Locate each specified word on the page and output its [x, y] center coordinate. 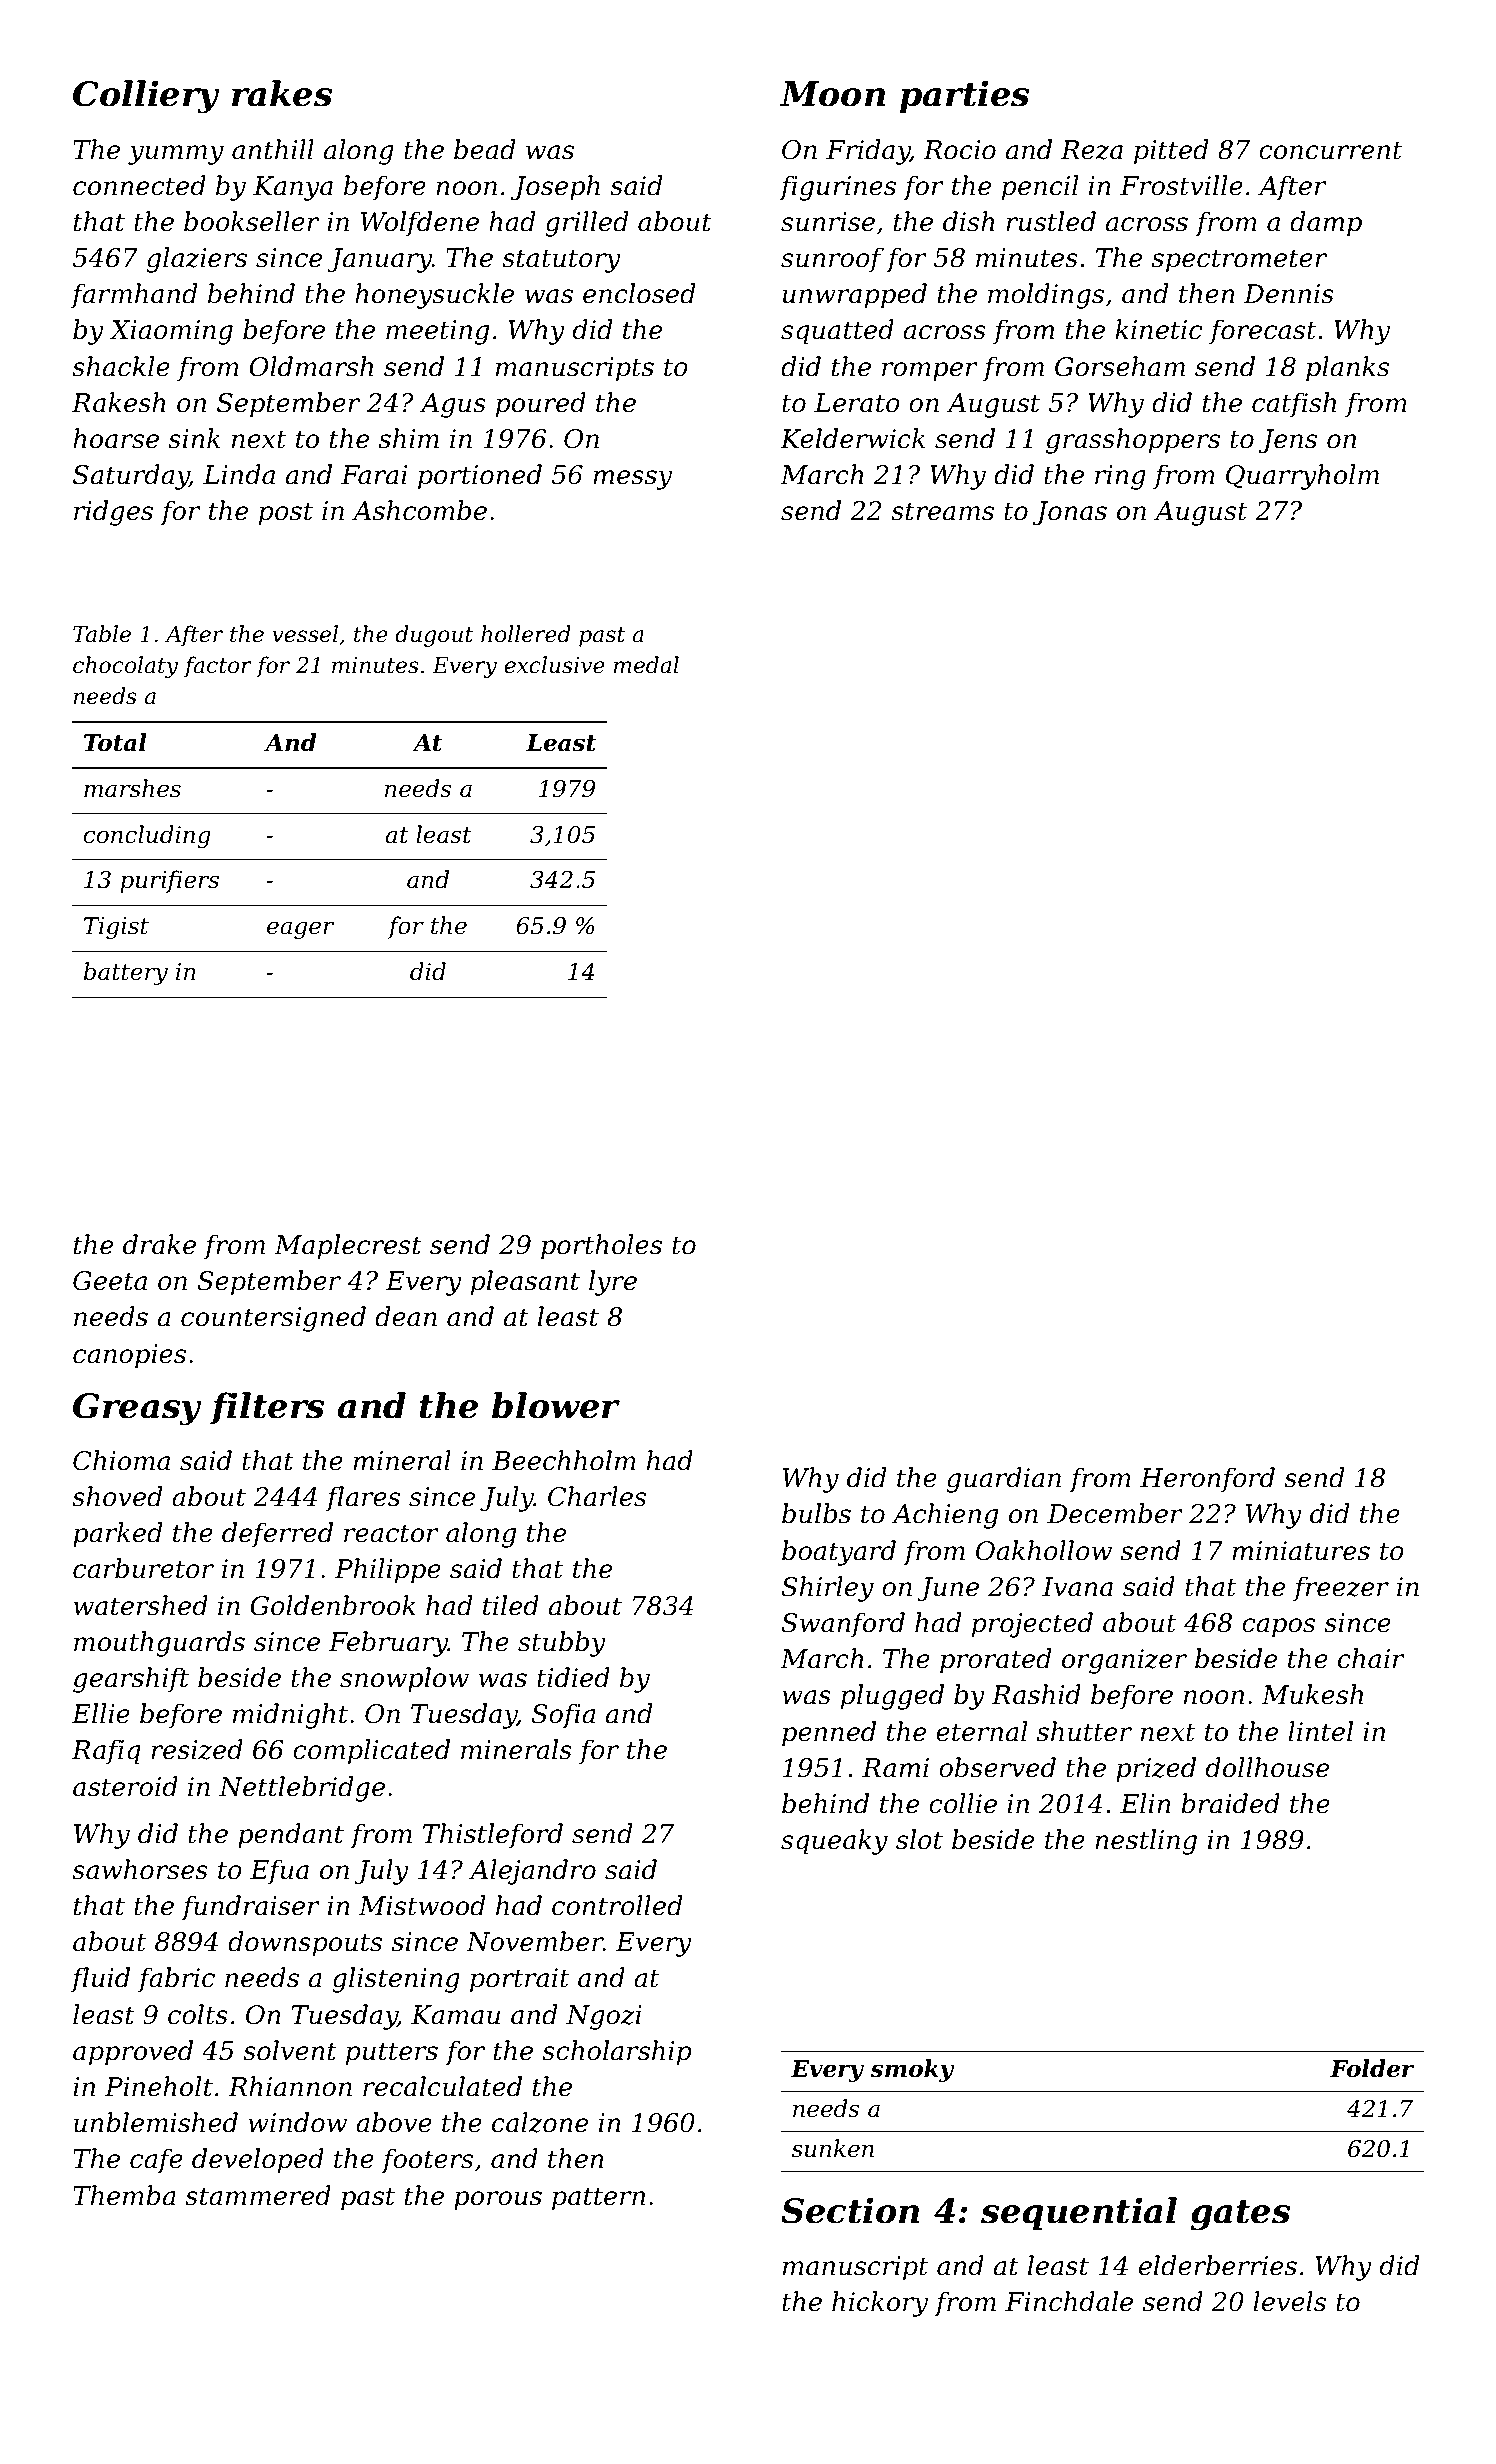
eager [300, 930]
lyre [613, 1283]
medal [646, 665]
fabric [176, 1980]
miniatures [1301, 1551]
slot [919, 1839]
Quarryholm [1302, 477]
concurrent [1330, 150]
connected [139, 185]
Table [102, 634]
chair [1371, 1658]
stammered [258, 2195]
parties [964, 96]
